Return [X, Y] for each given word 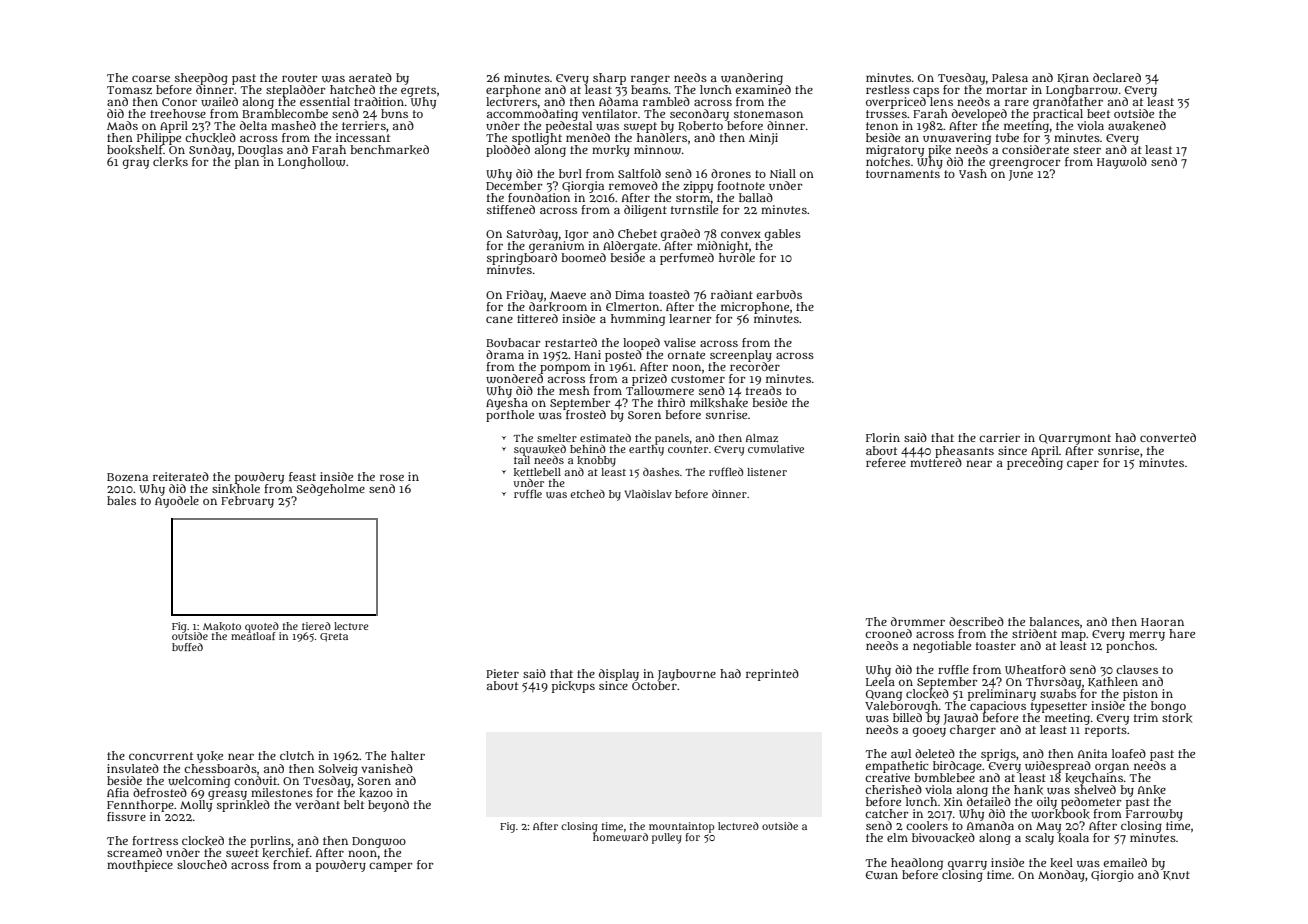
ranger [650, 80]
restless [888, 89]
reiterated [181, 476]
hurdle [737, 257]
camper [391, 867]
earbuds [779, 294]
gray [136, 164]
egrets [418, 91]
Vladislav [648, 494]
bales [121, 500]
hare [1182, 633]
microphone [755, 307]
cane [499, 319]
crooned [888, 633]
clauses [1137, 669]
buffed [187, 647]
